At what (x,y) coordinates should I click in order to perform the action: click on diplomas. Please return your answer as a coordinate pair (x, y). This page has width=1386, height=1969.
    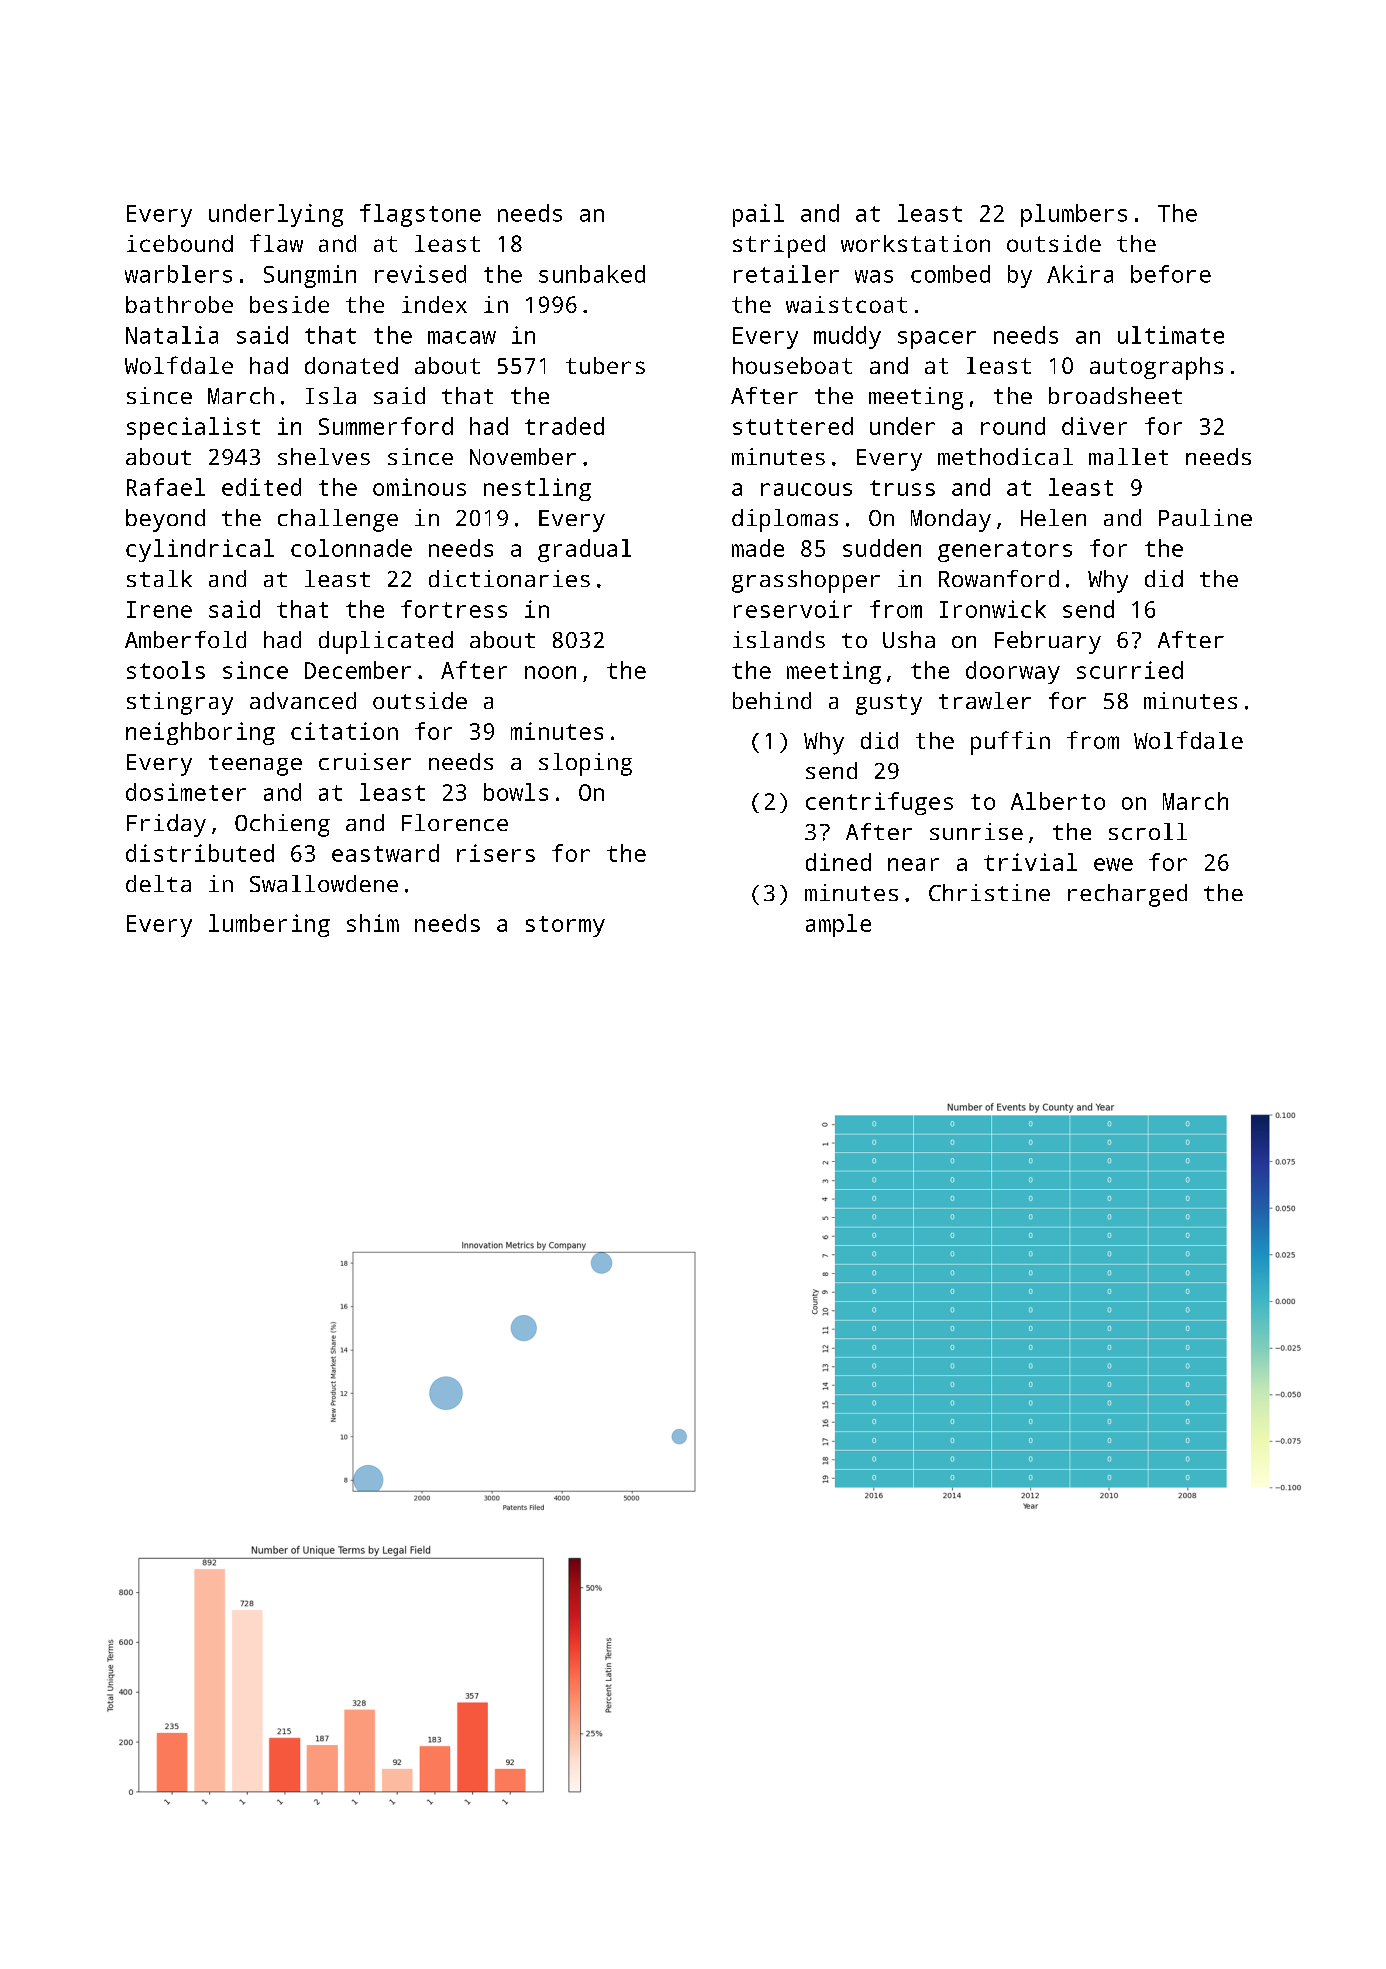
    Looking at the image, I should click on (785, 520).
